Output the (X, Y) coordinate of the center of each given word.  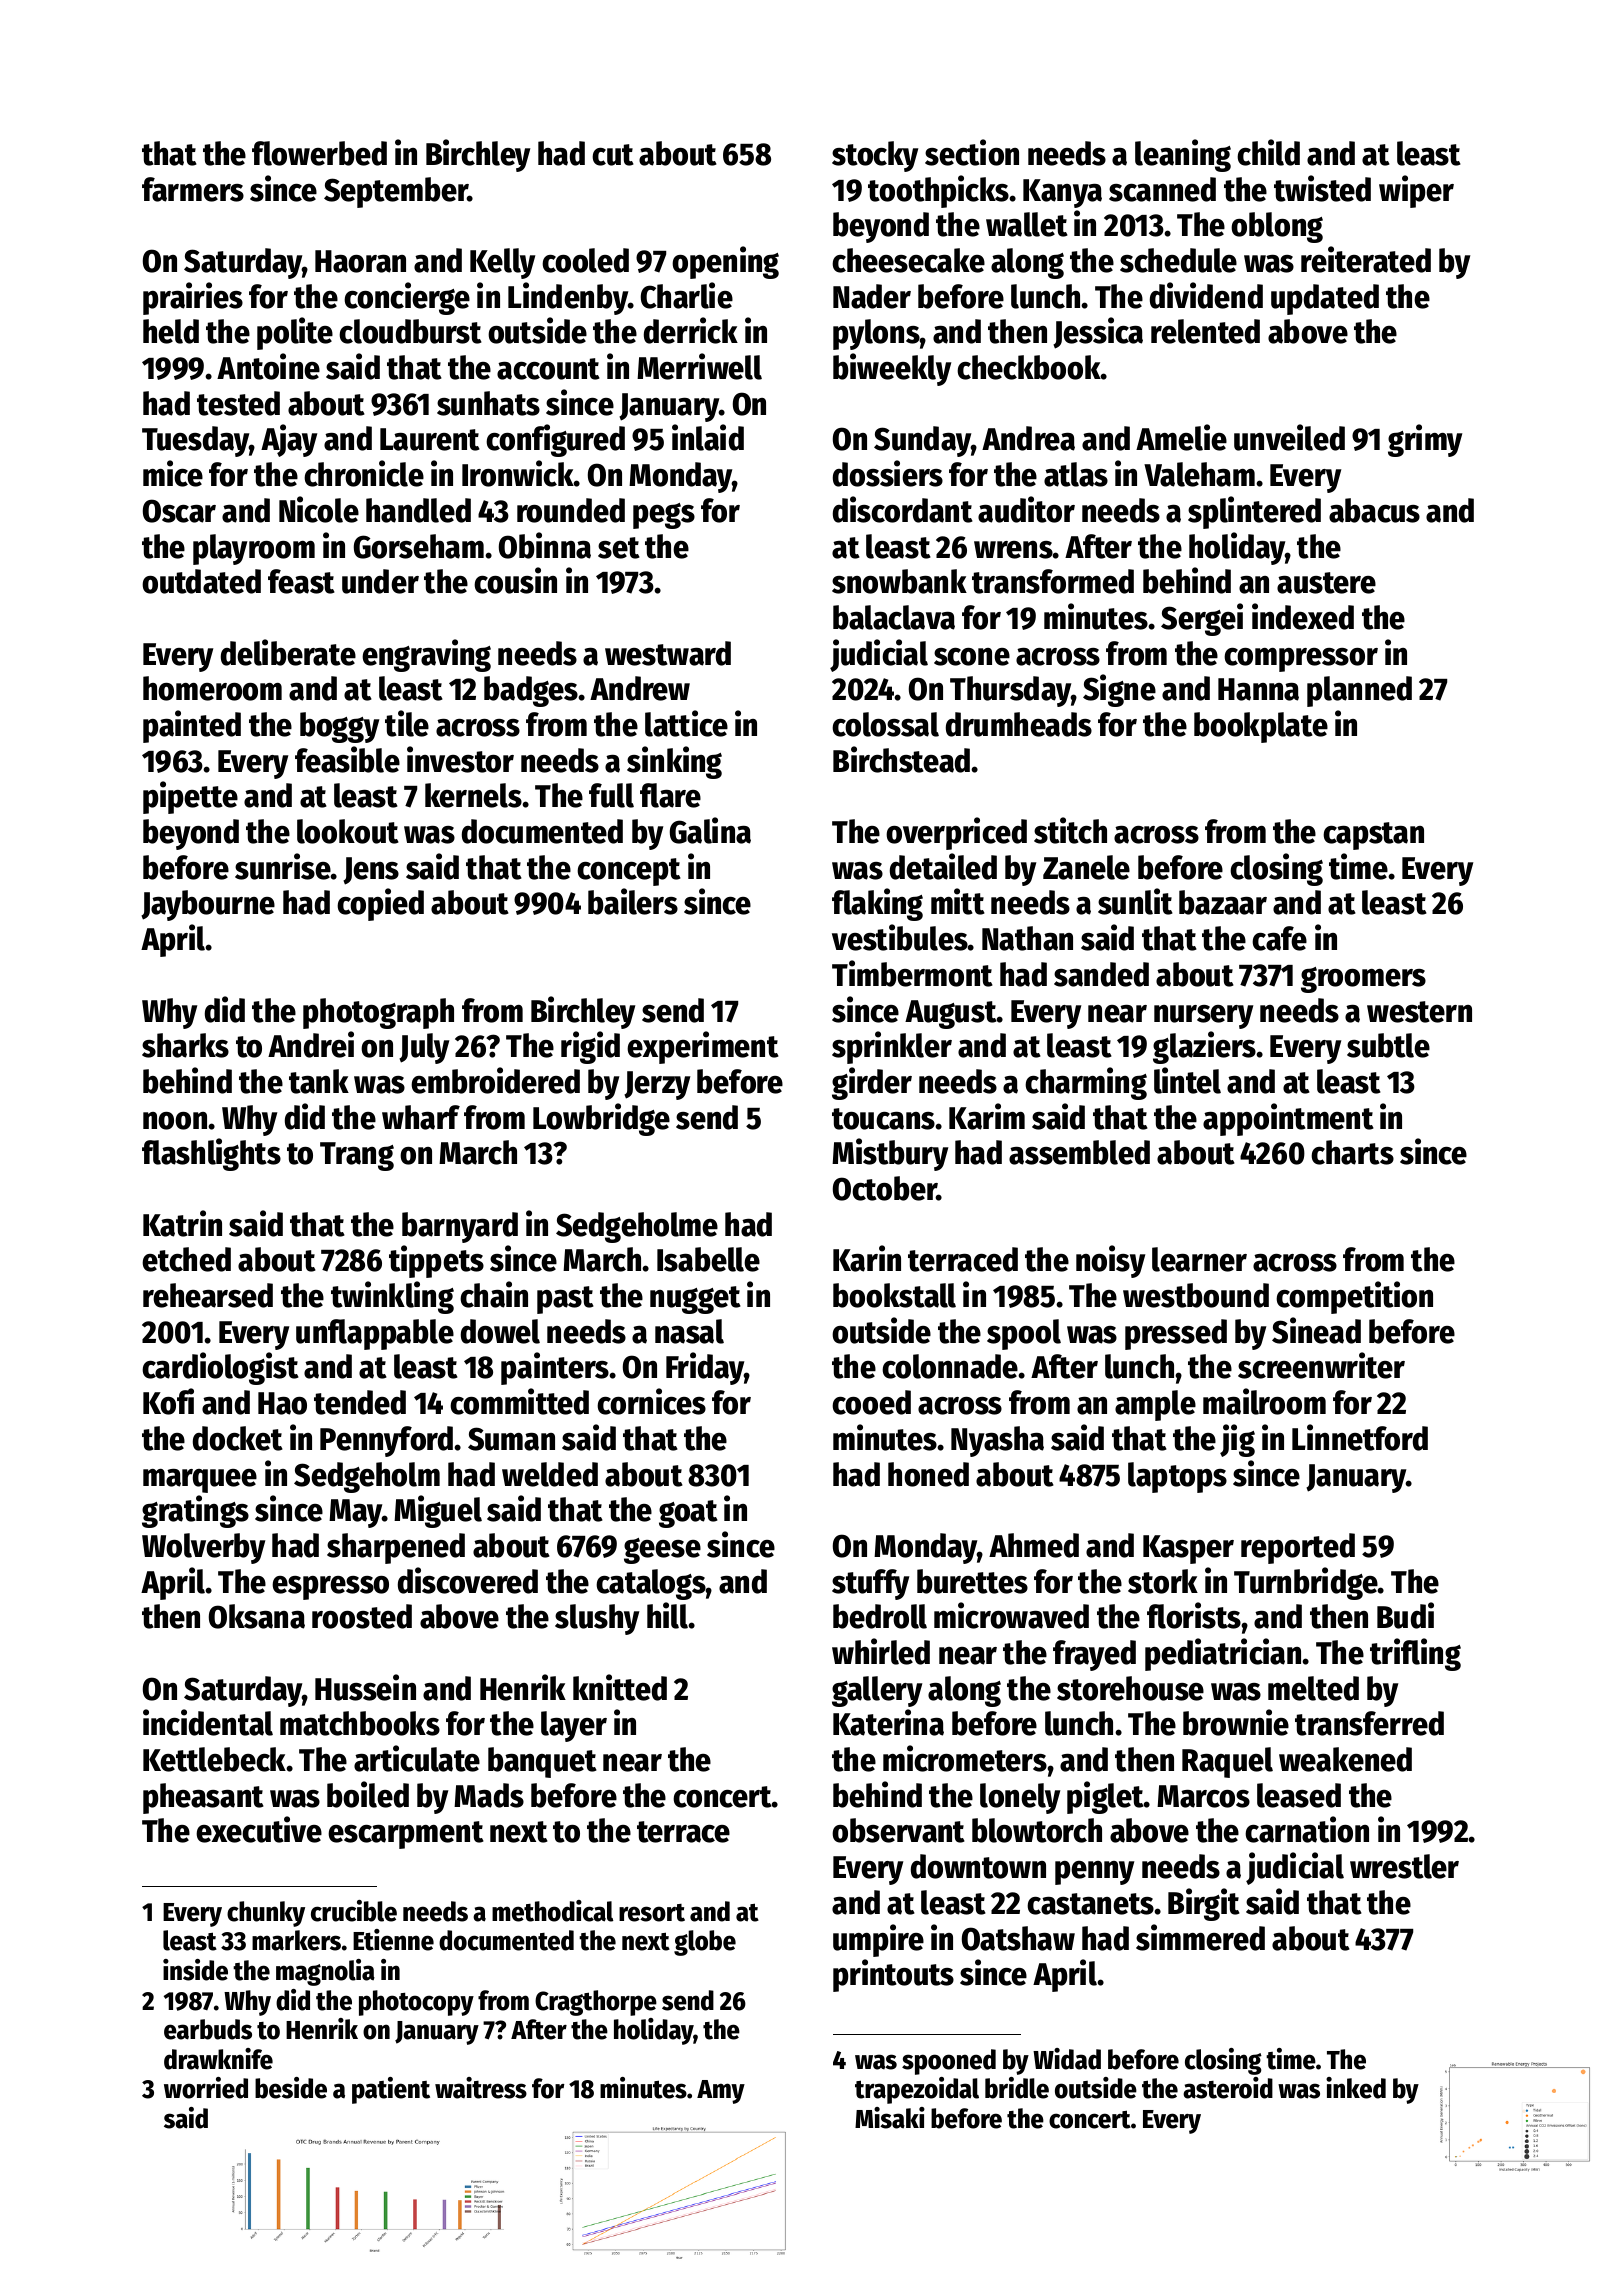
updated (1325, 299)
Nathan (1027, 938)
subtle (1388, 1045)
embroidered (495, 1080)
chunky (266, 1914)
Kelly (502, 263)
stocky (875, 156)
